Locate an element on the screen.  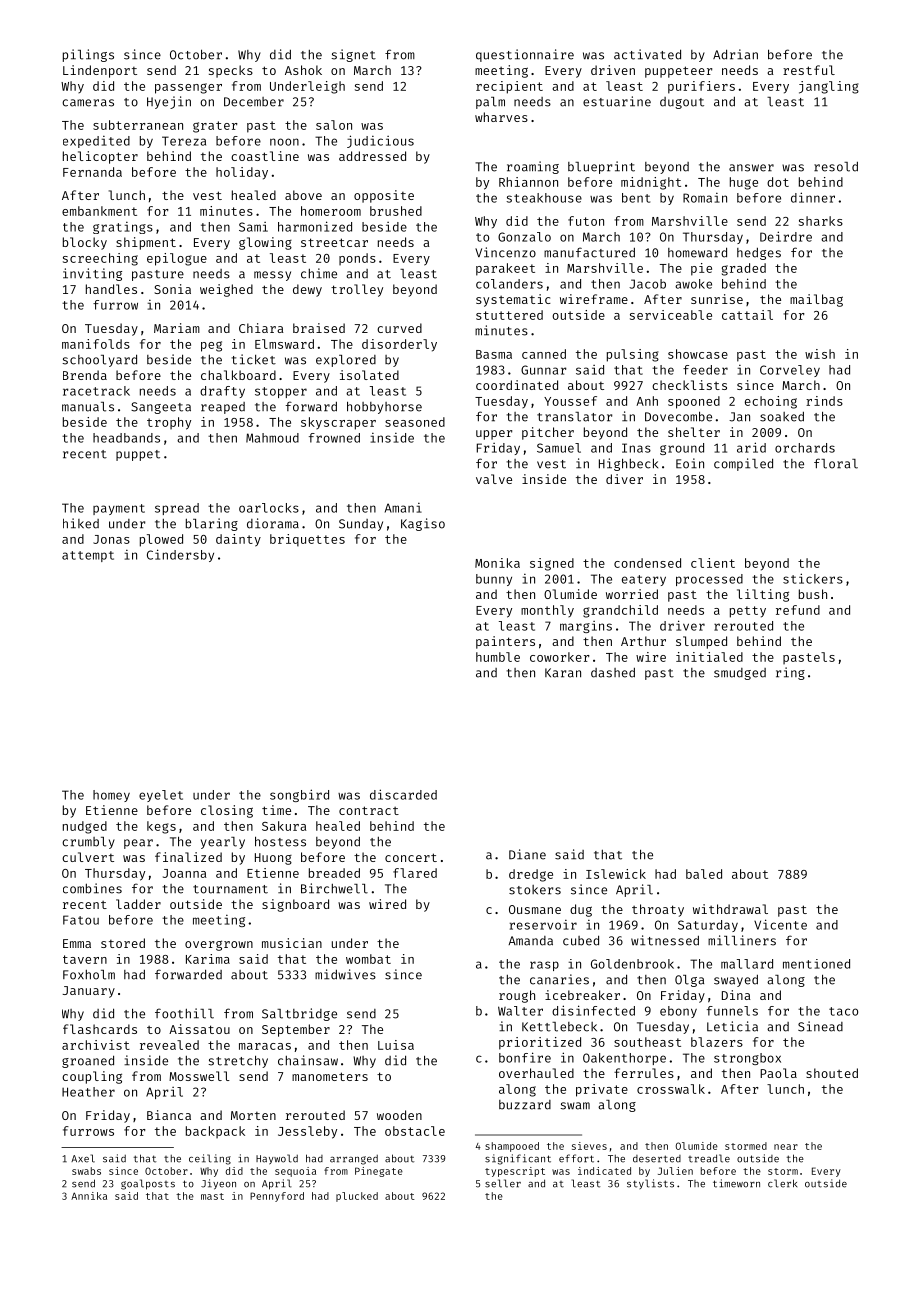
seasoned is located at coordinates (415, 422).
